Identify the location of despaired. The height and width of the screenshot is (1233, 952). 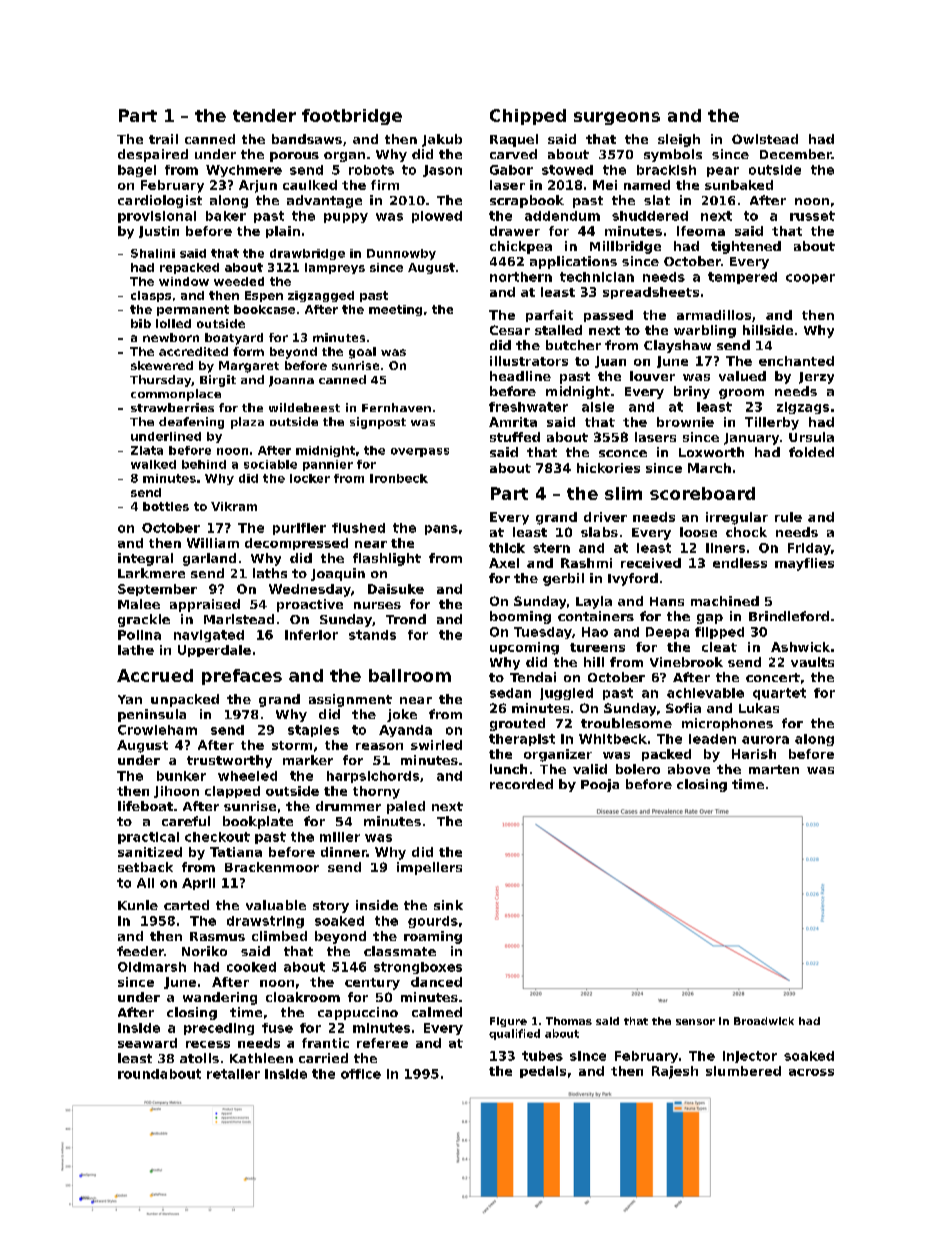
(153, 155).
